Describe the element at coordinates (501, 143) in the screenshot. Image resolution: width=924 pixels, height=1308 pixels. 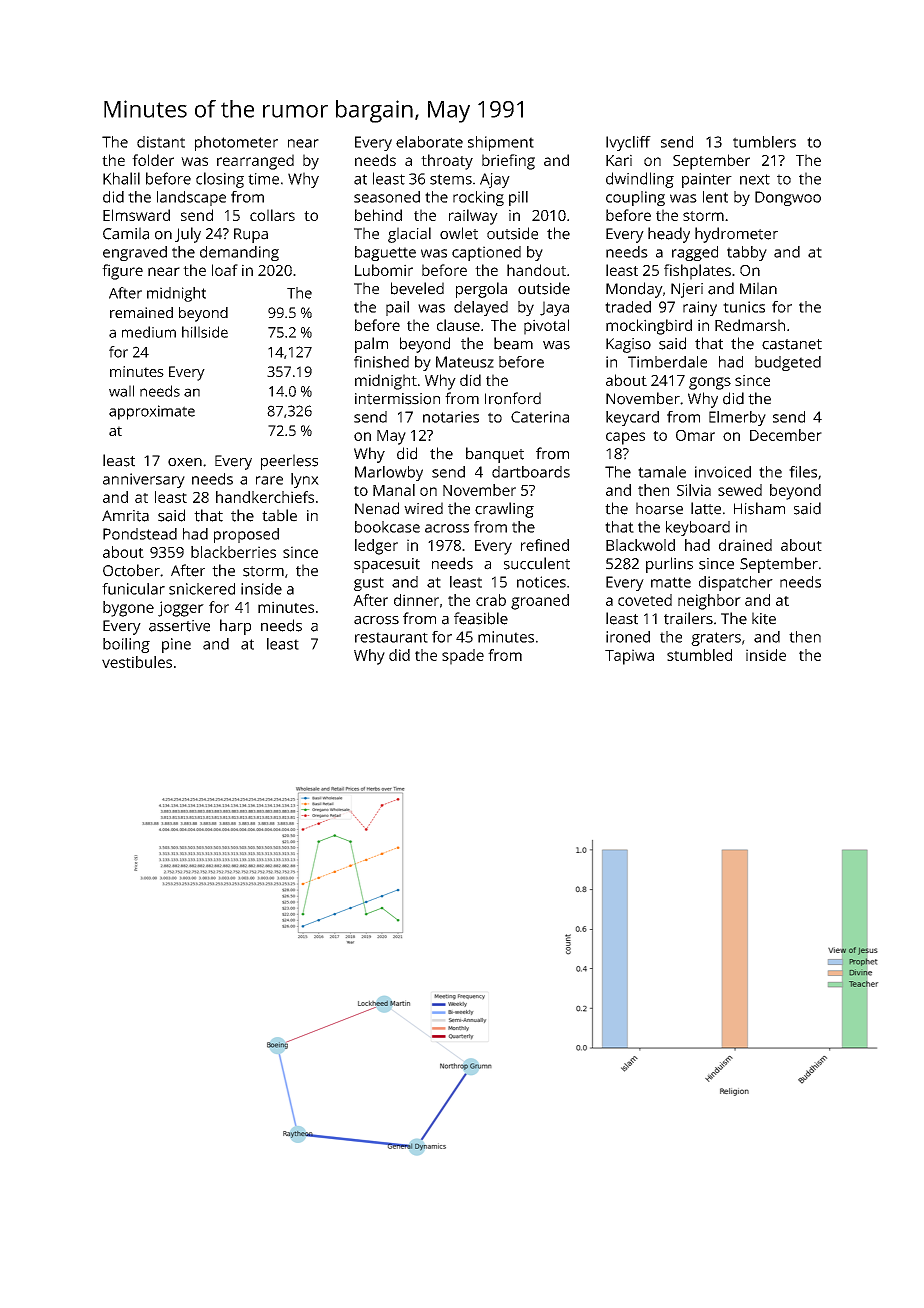
I see `shipment` at that location.
